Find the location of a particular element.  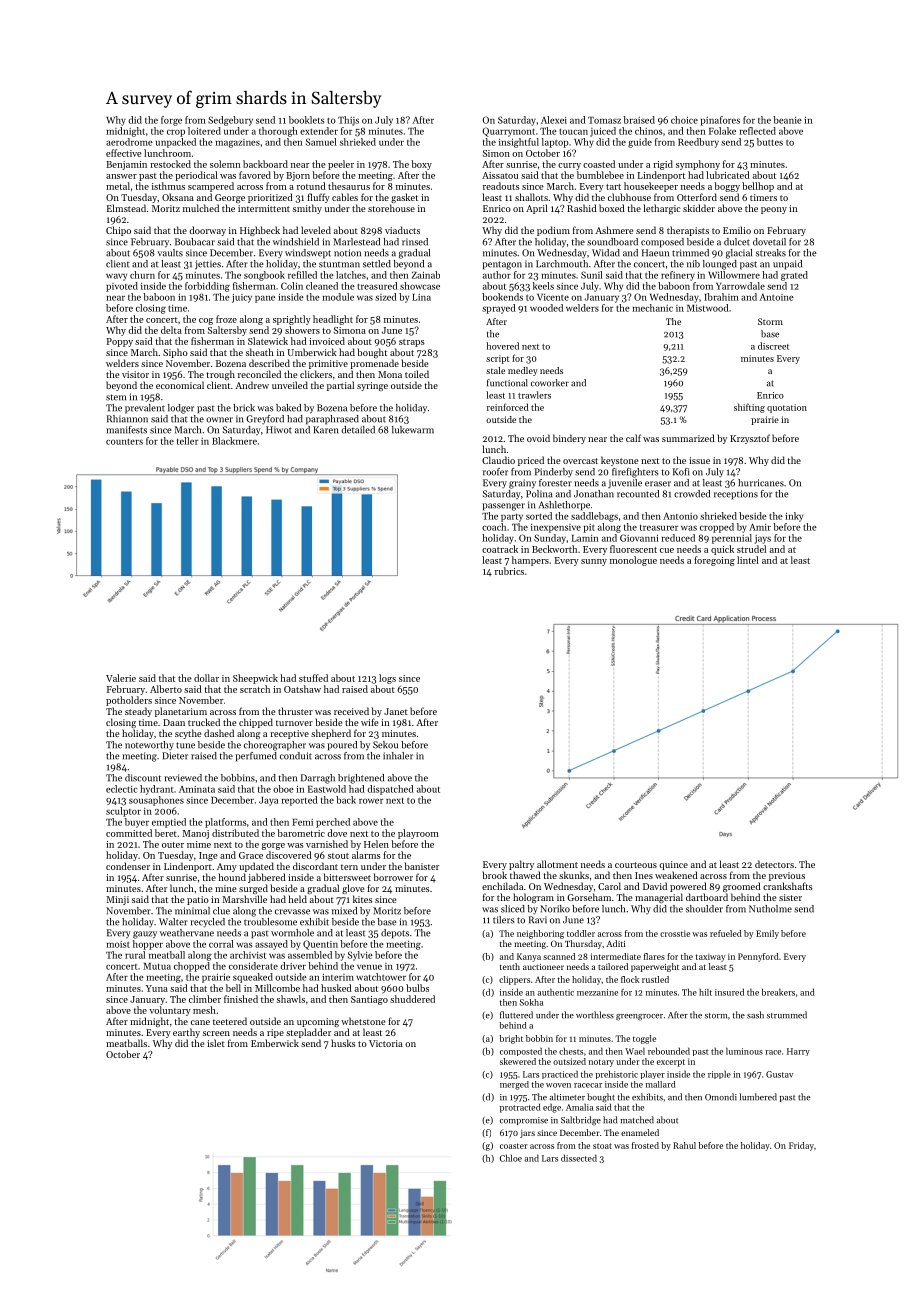

Alexei is located at coordinates (554, 120).
